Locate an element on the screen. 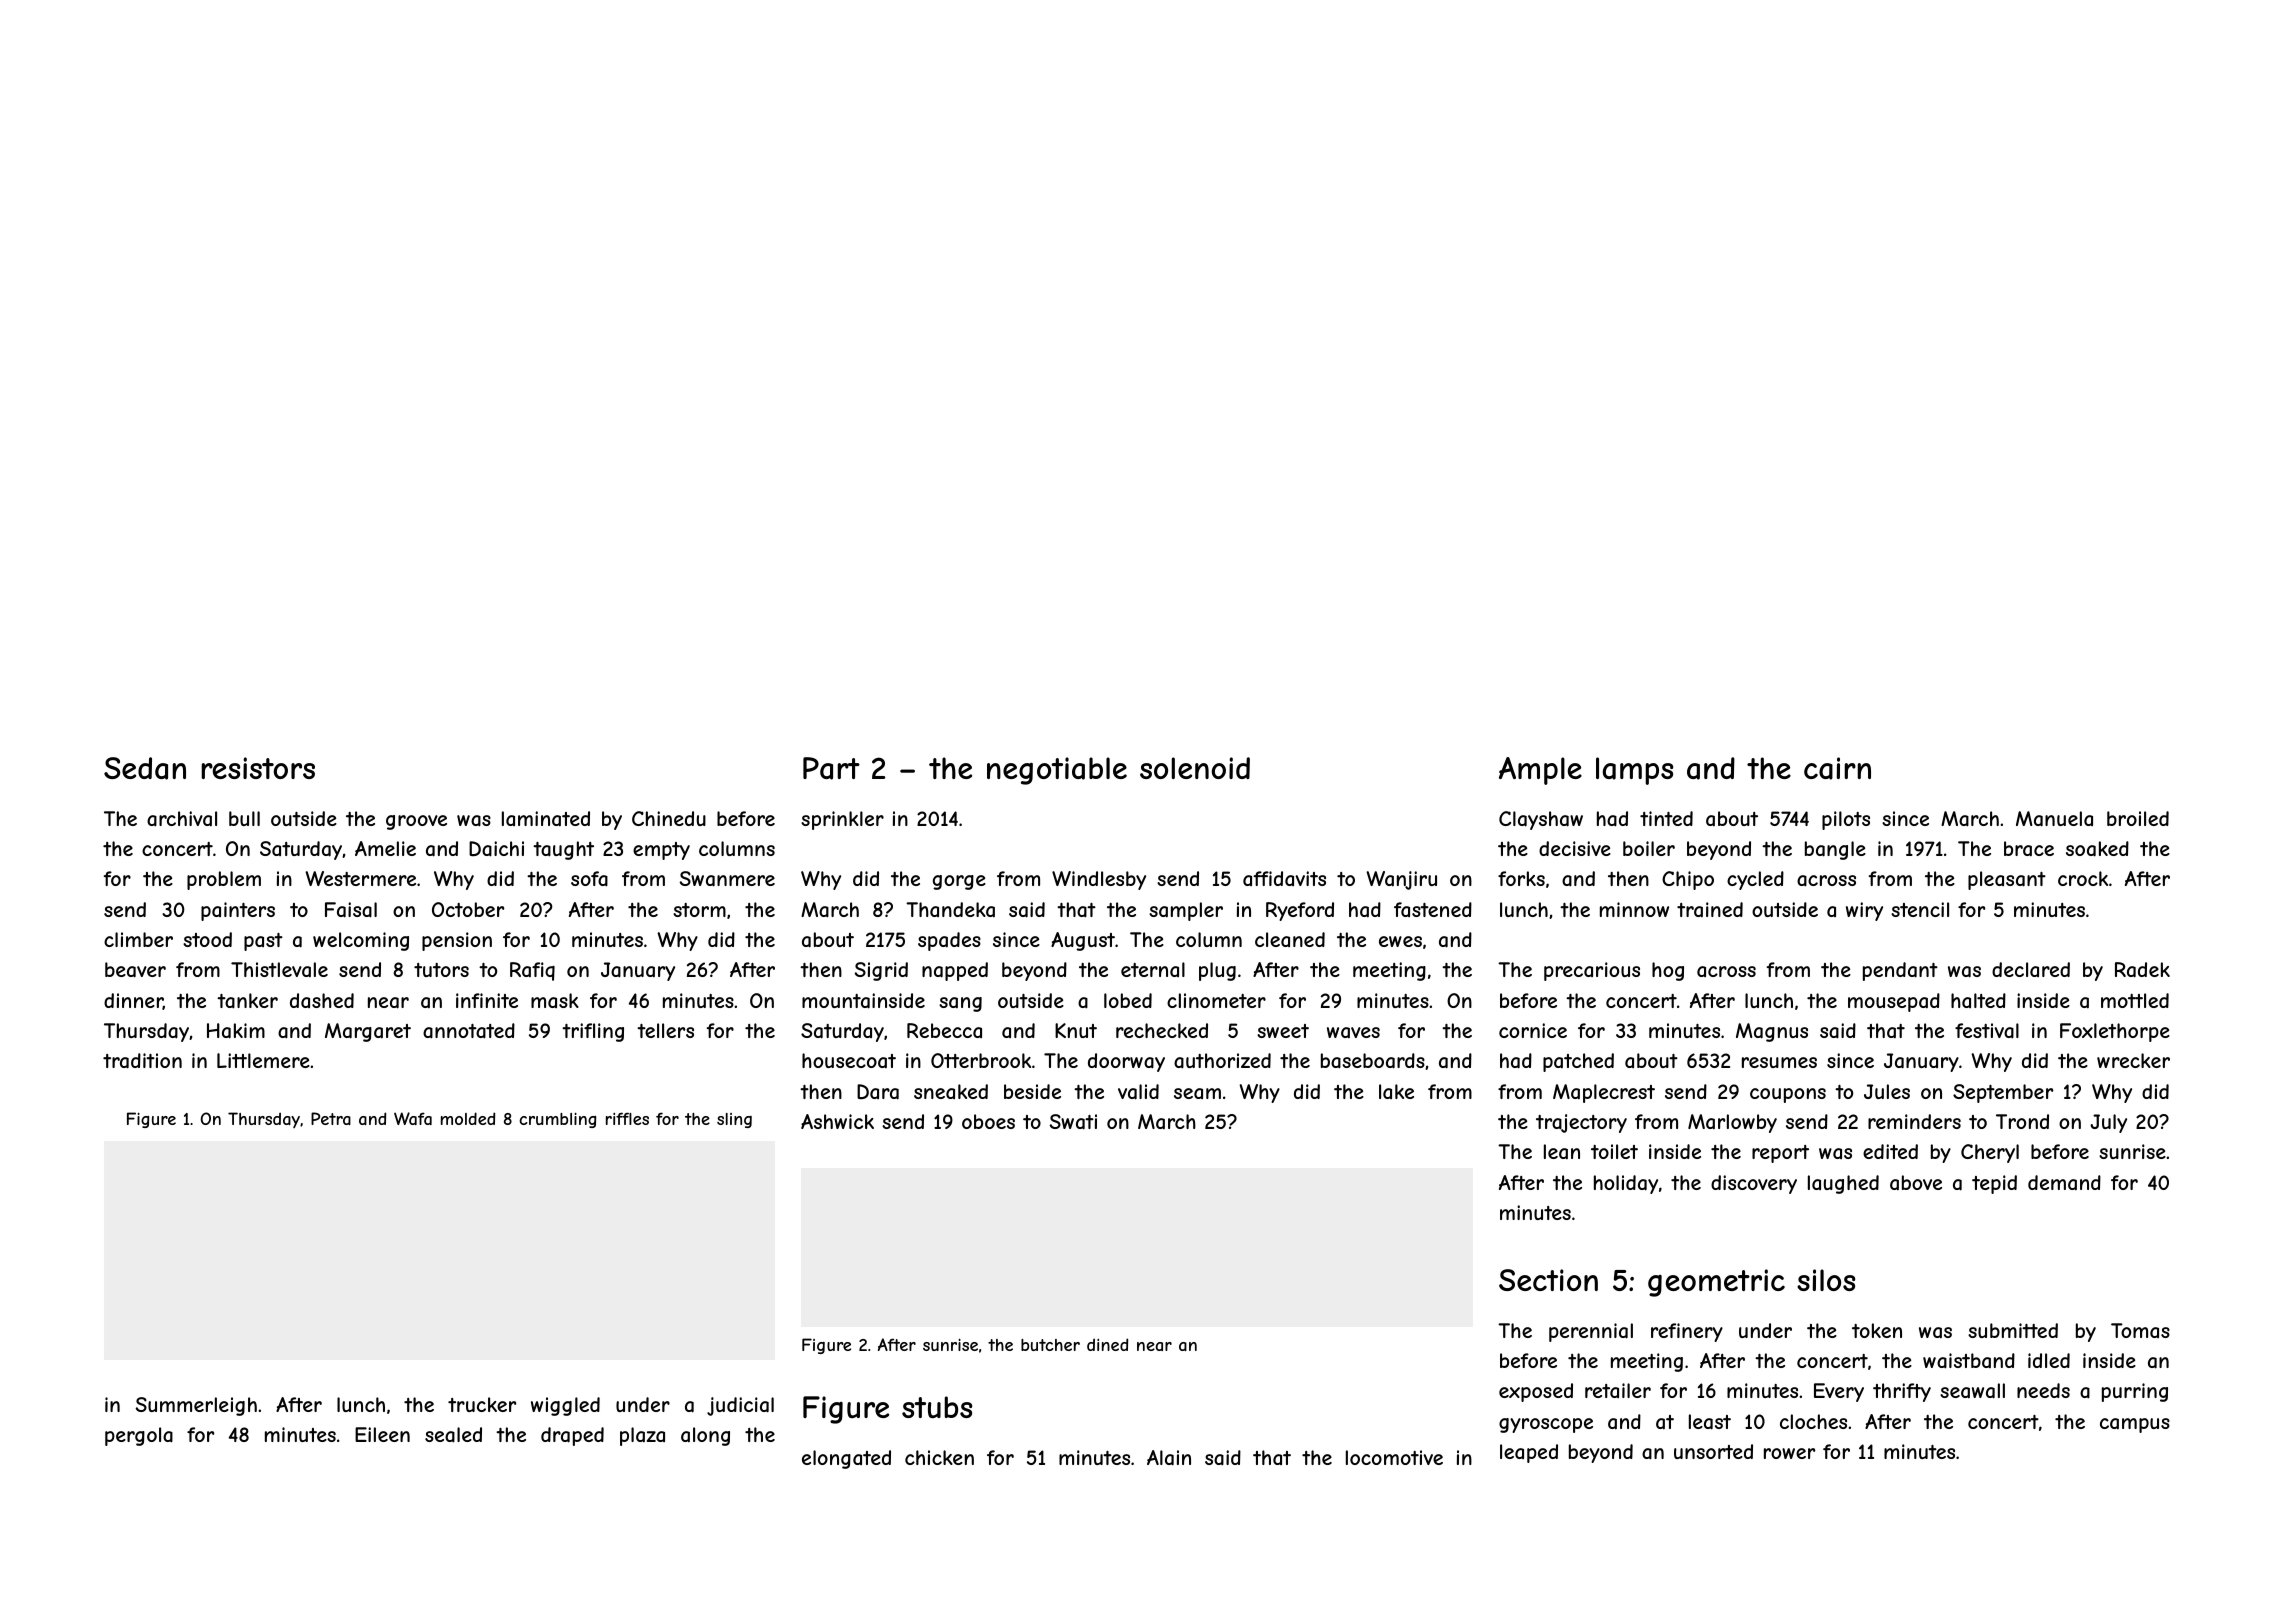  silos is located at coordinates (1826, 1280).
